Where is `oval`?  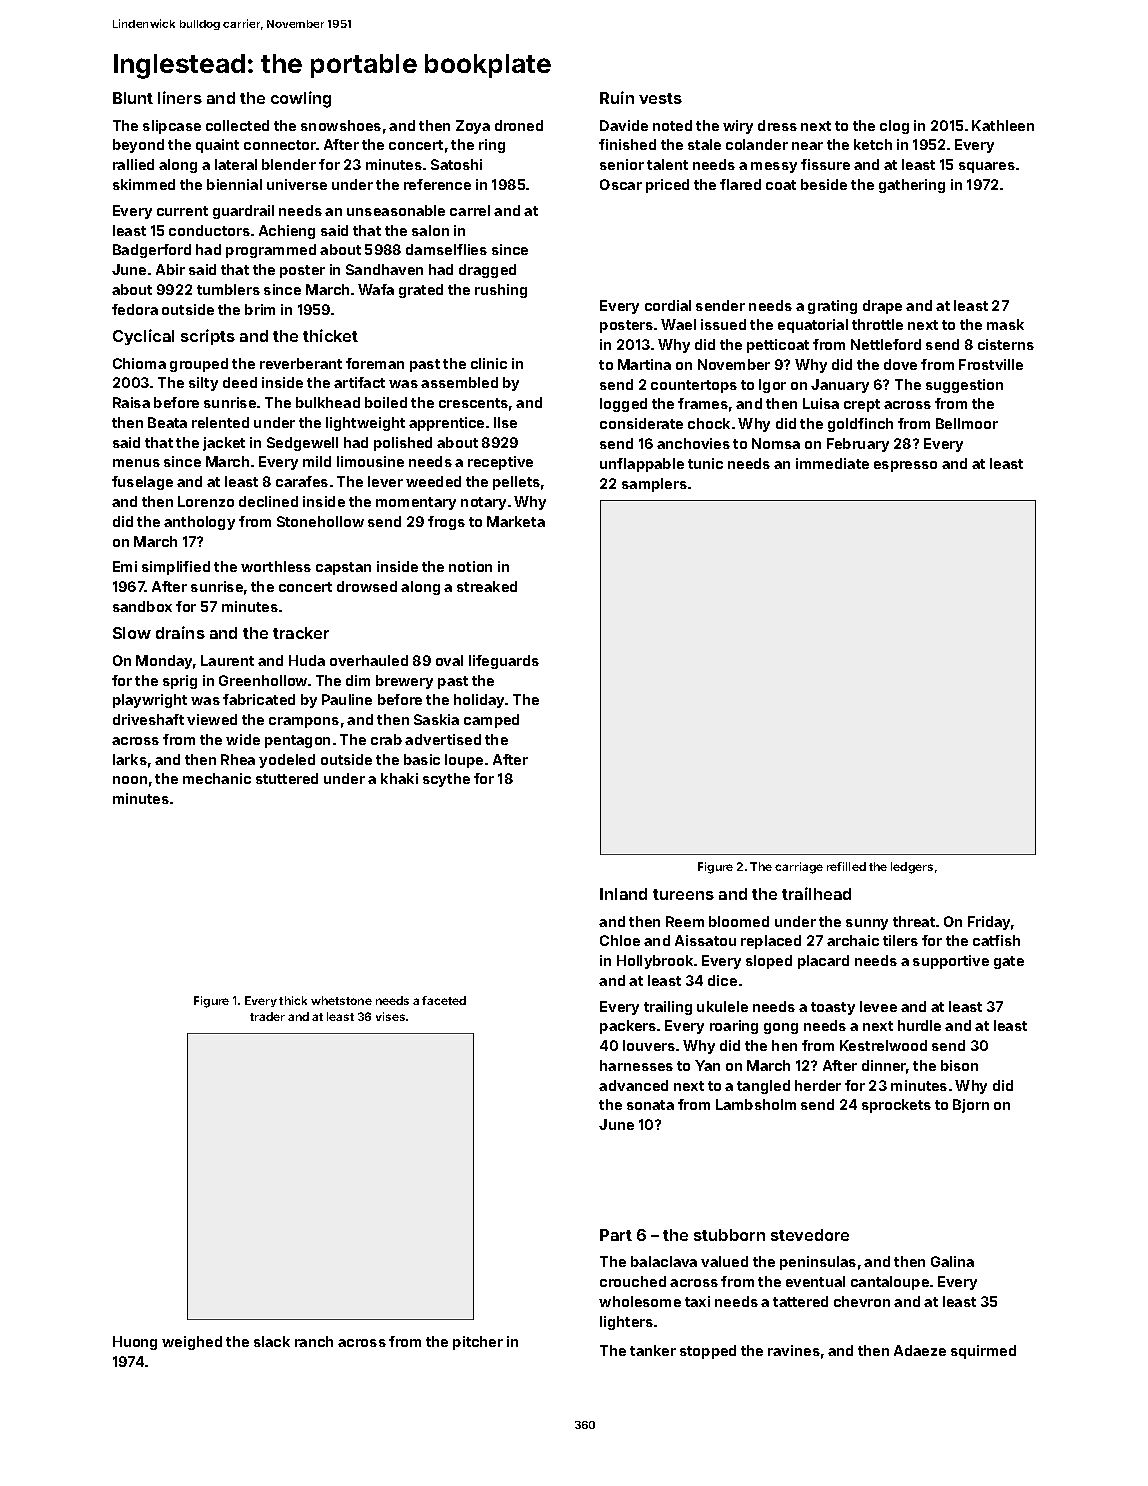
oval is located at coordinates (449, 660).
